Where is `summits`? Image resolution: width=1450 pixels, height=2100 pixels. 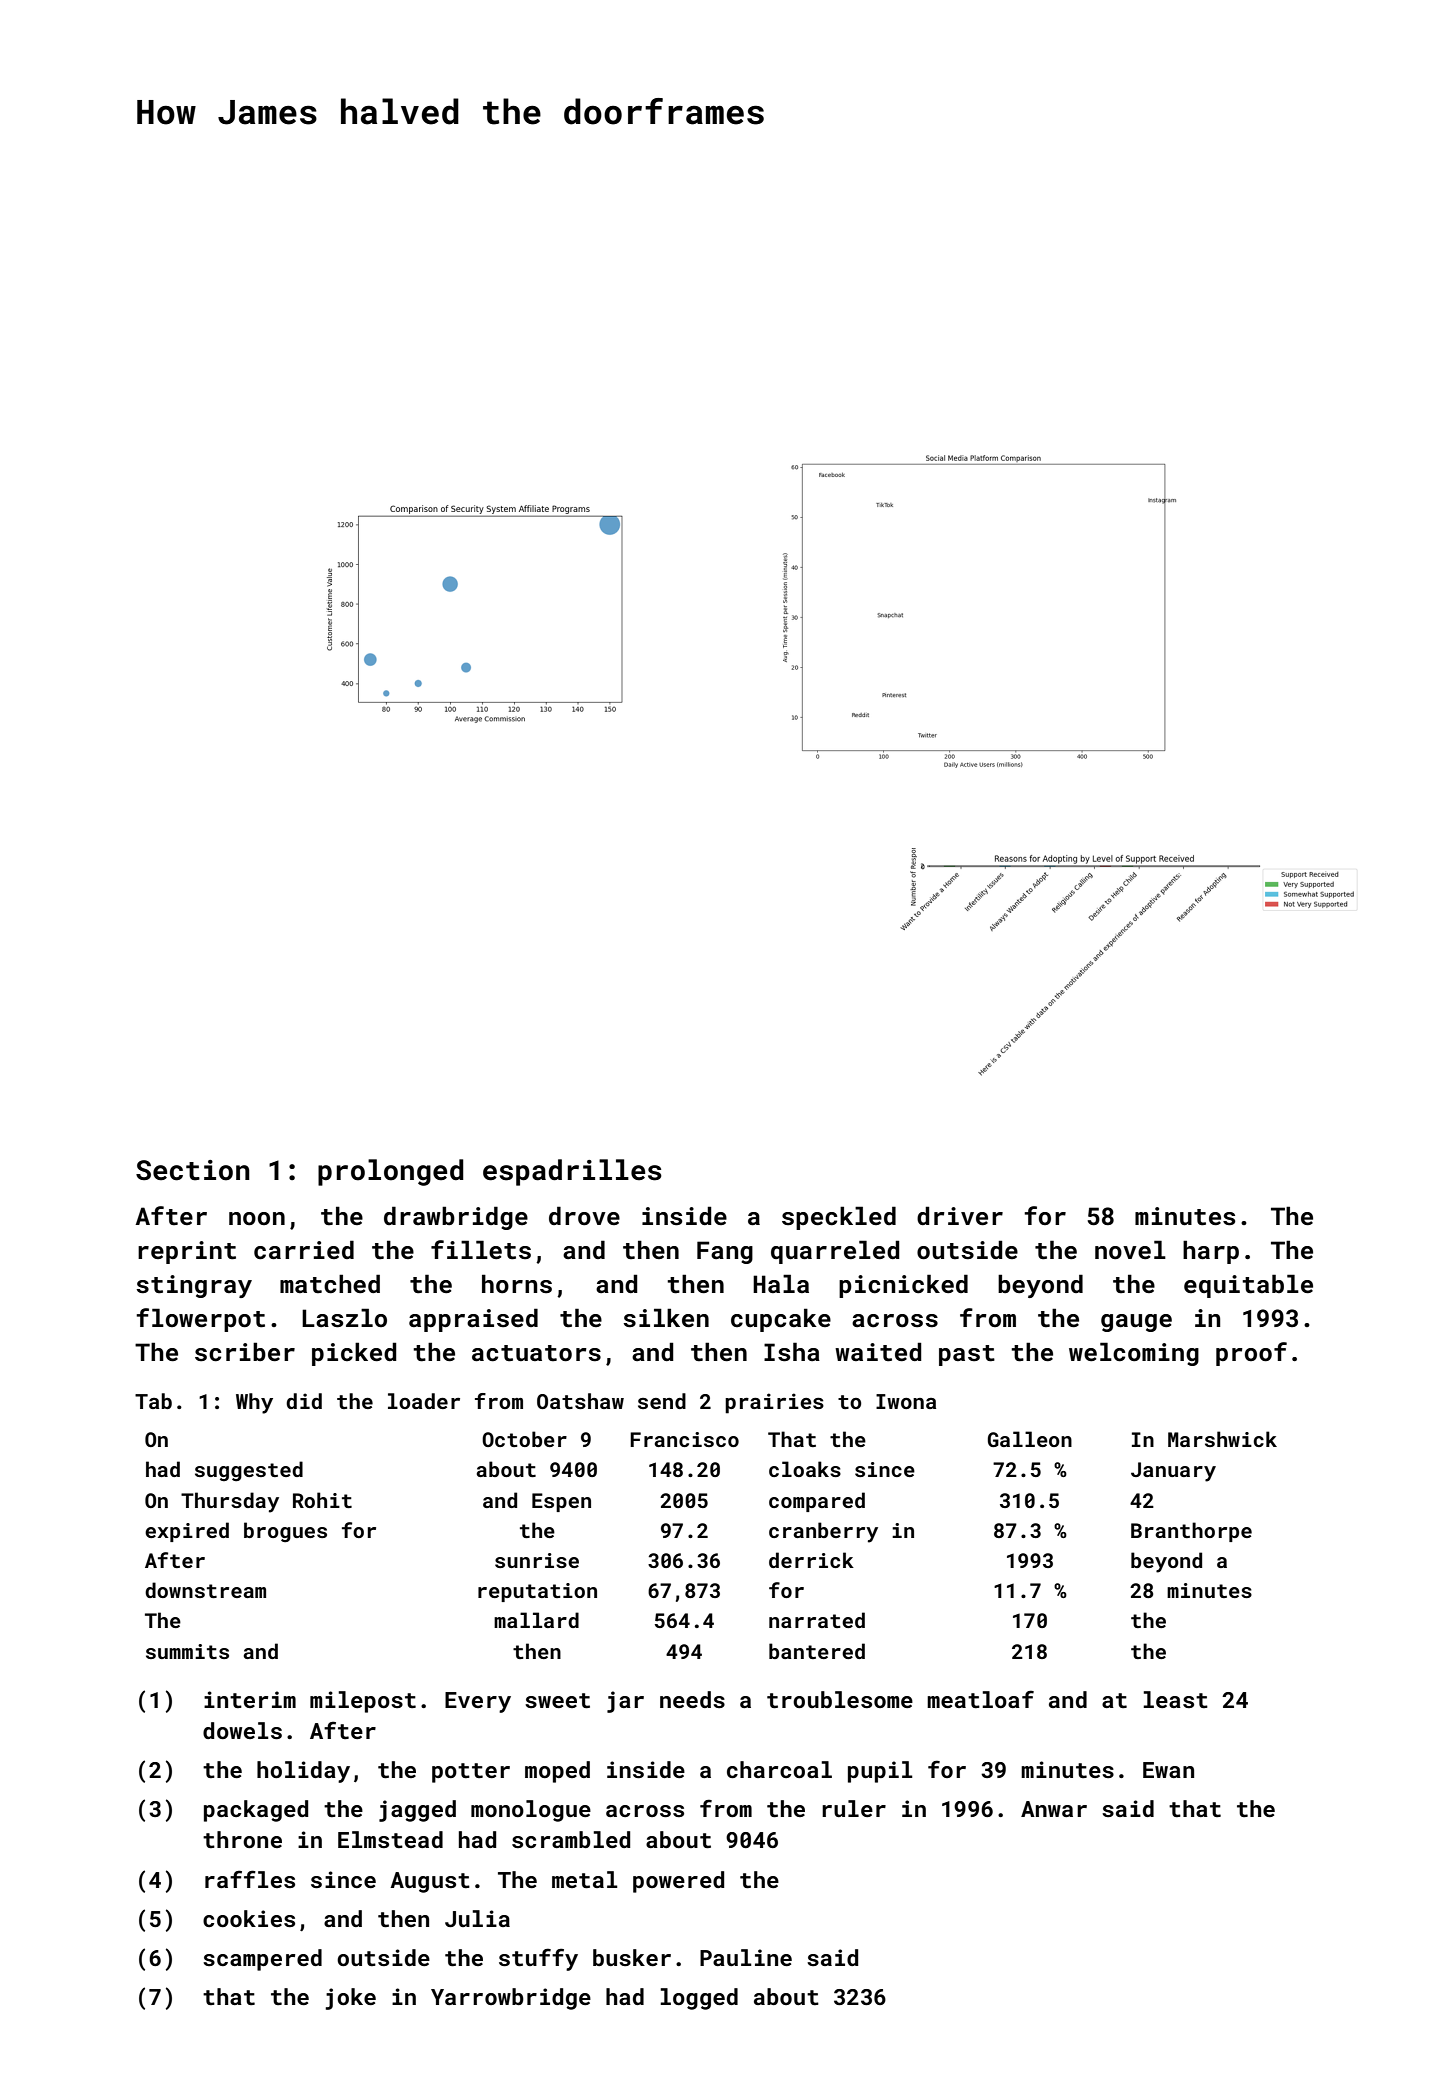 summits is located at coordinates (187, 1651).
